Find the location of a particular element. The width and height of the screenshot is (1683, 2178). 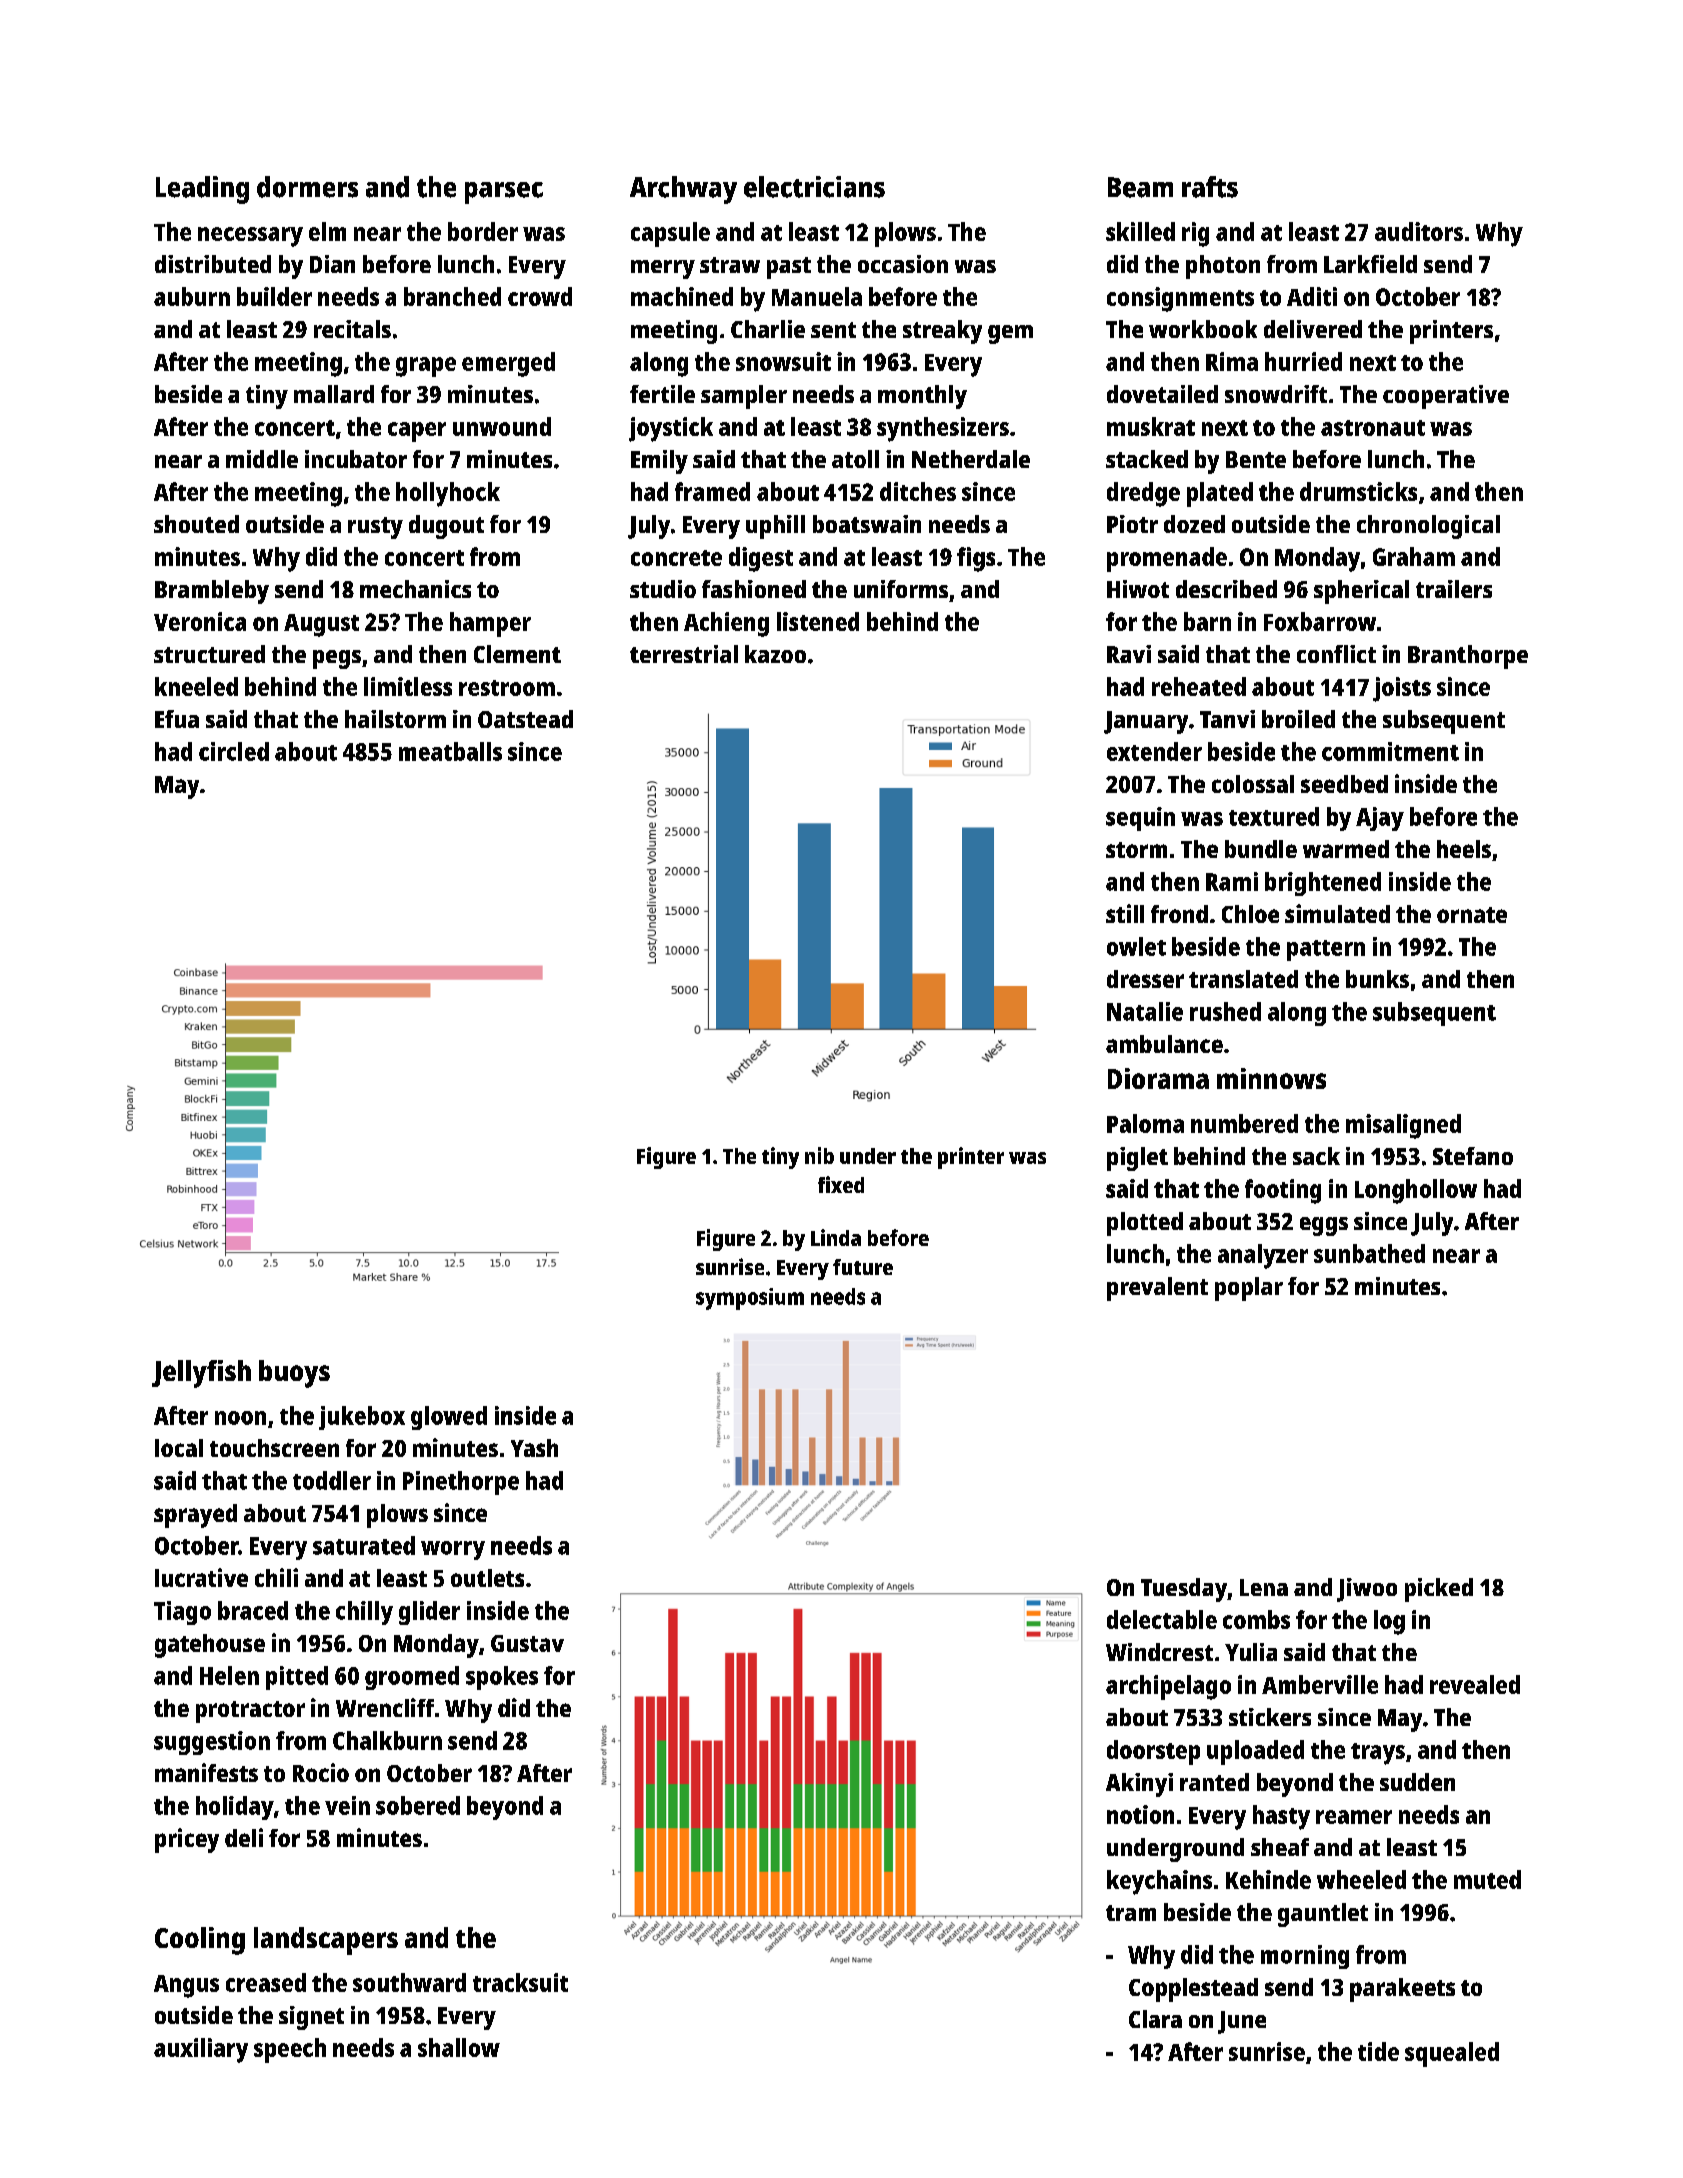

Ravi is located at coordinates (1129, 654).
